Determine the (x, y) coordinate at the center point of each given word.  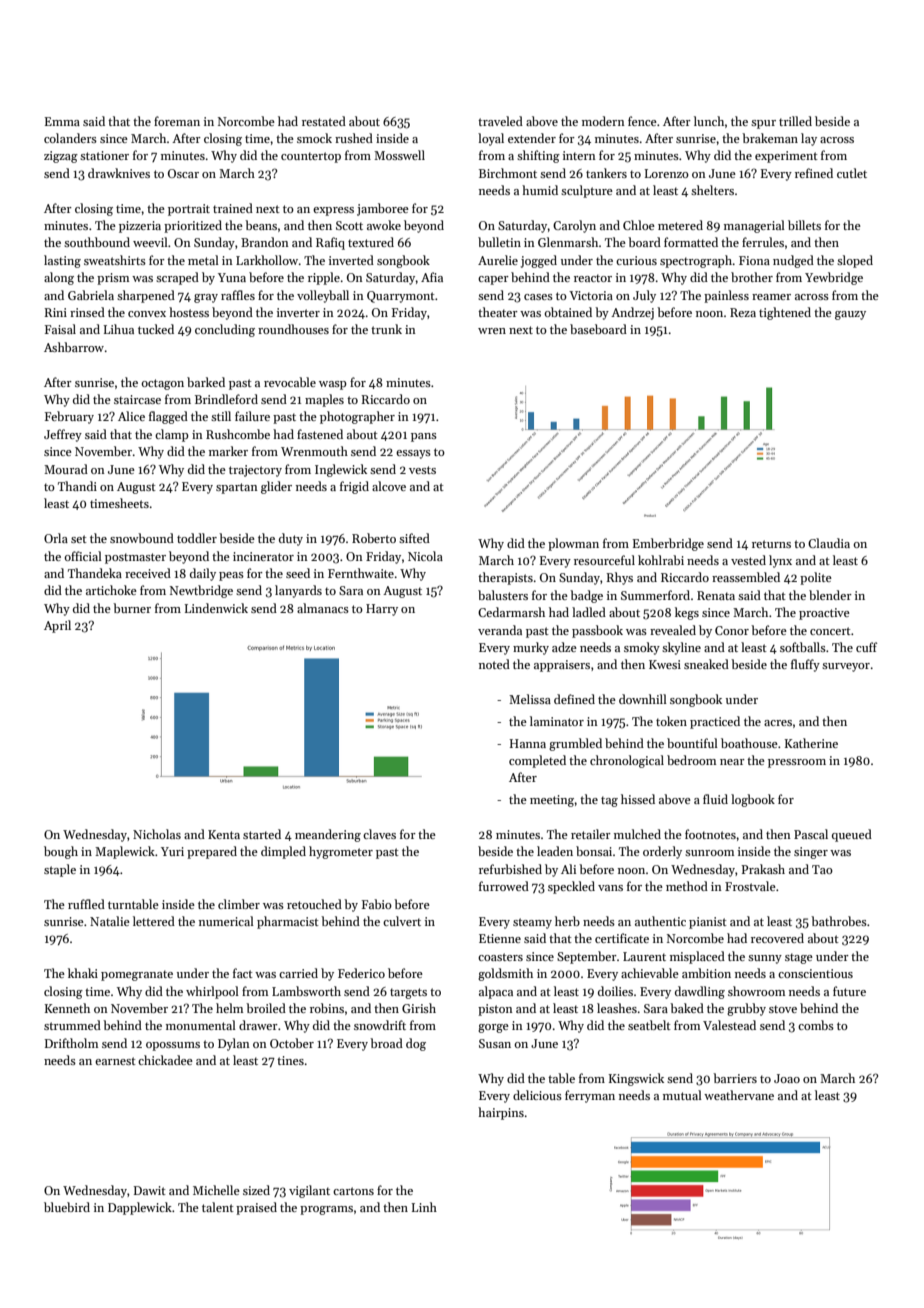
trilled (795, 121)
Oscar (183, 173)
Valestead (729, 1025)
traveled (500, 121)
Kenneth (67, 1008)
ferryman (590, 1096)
